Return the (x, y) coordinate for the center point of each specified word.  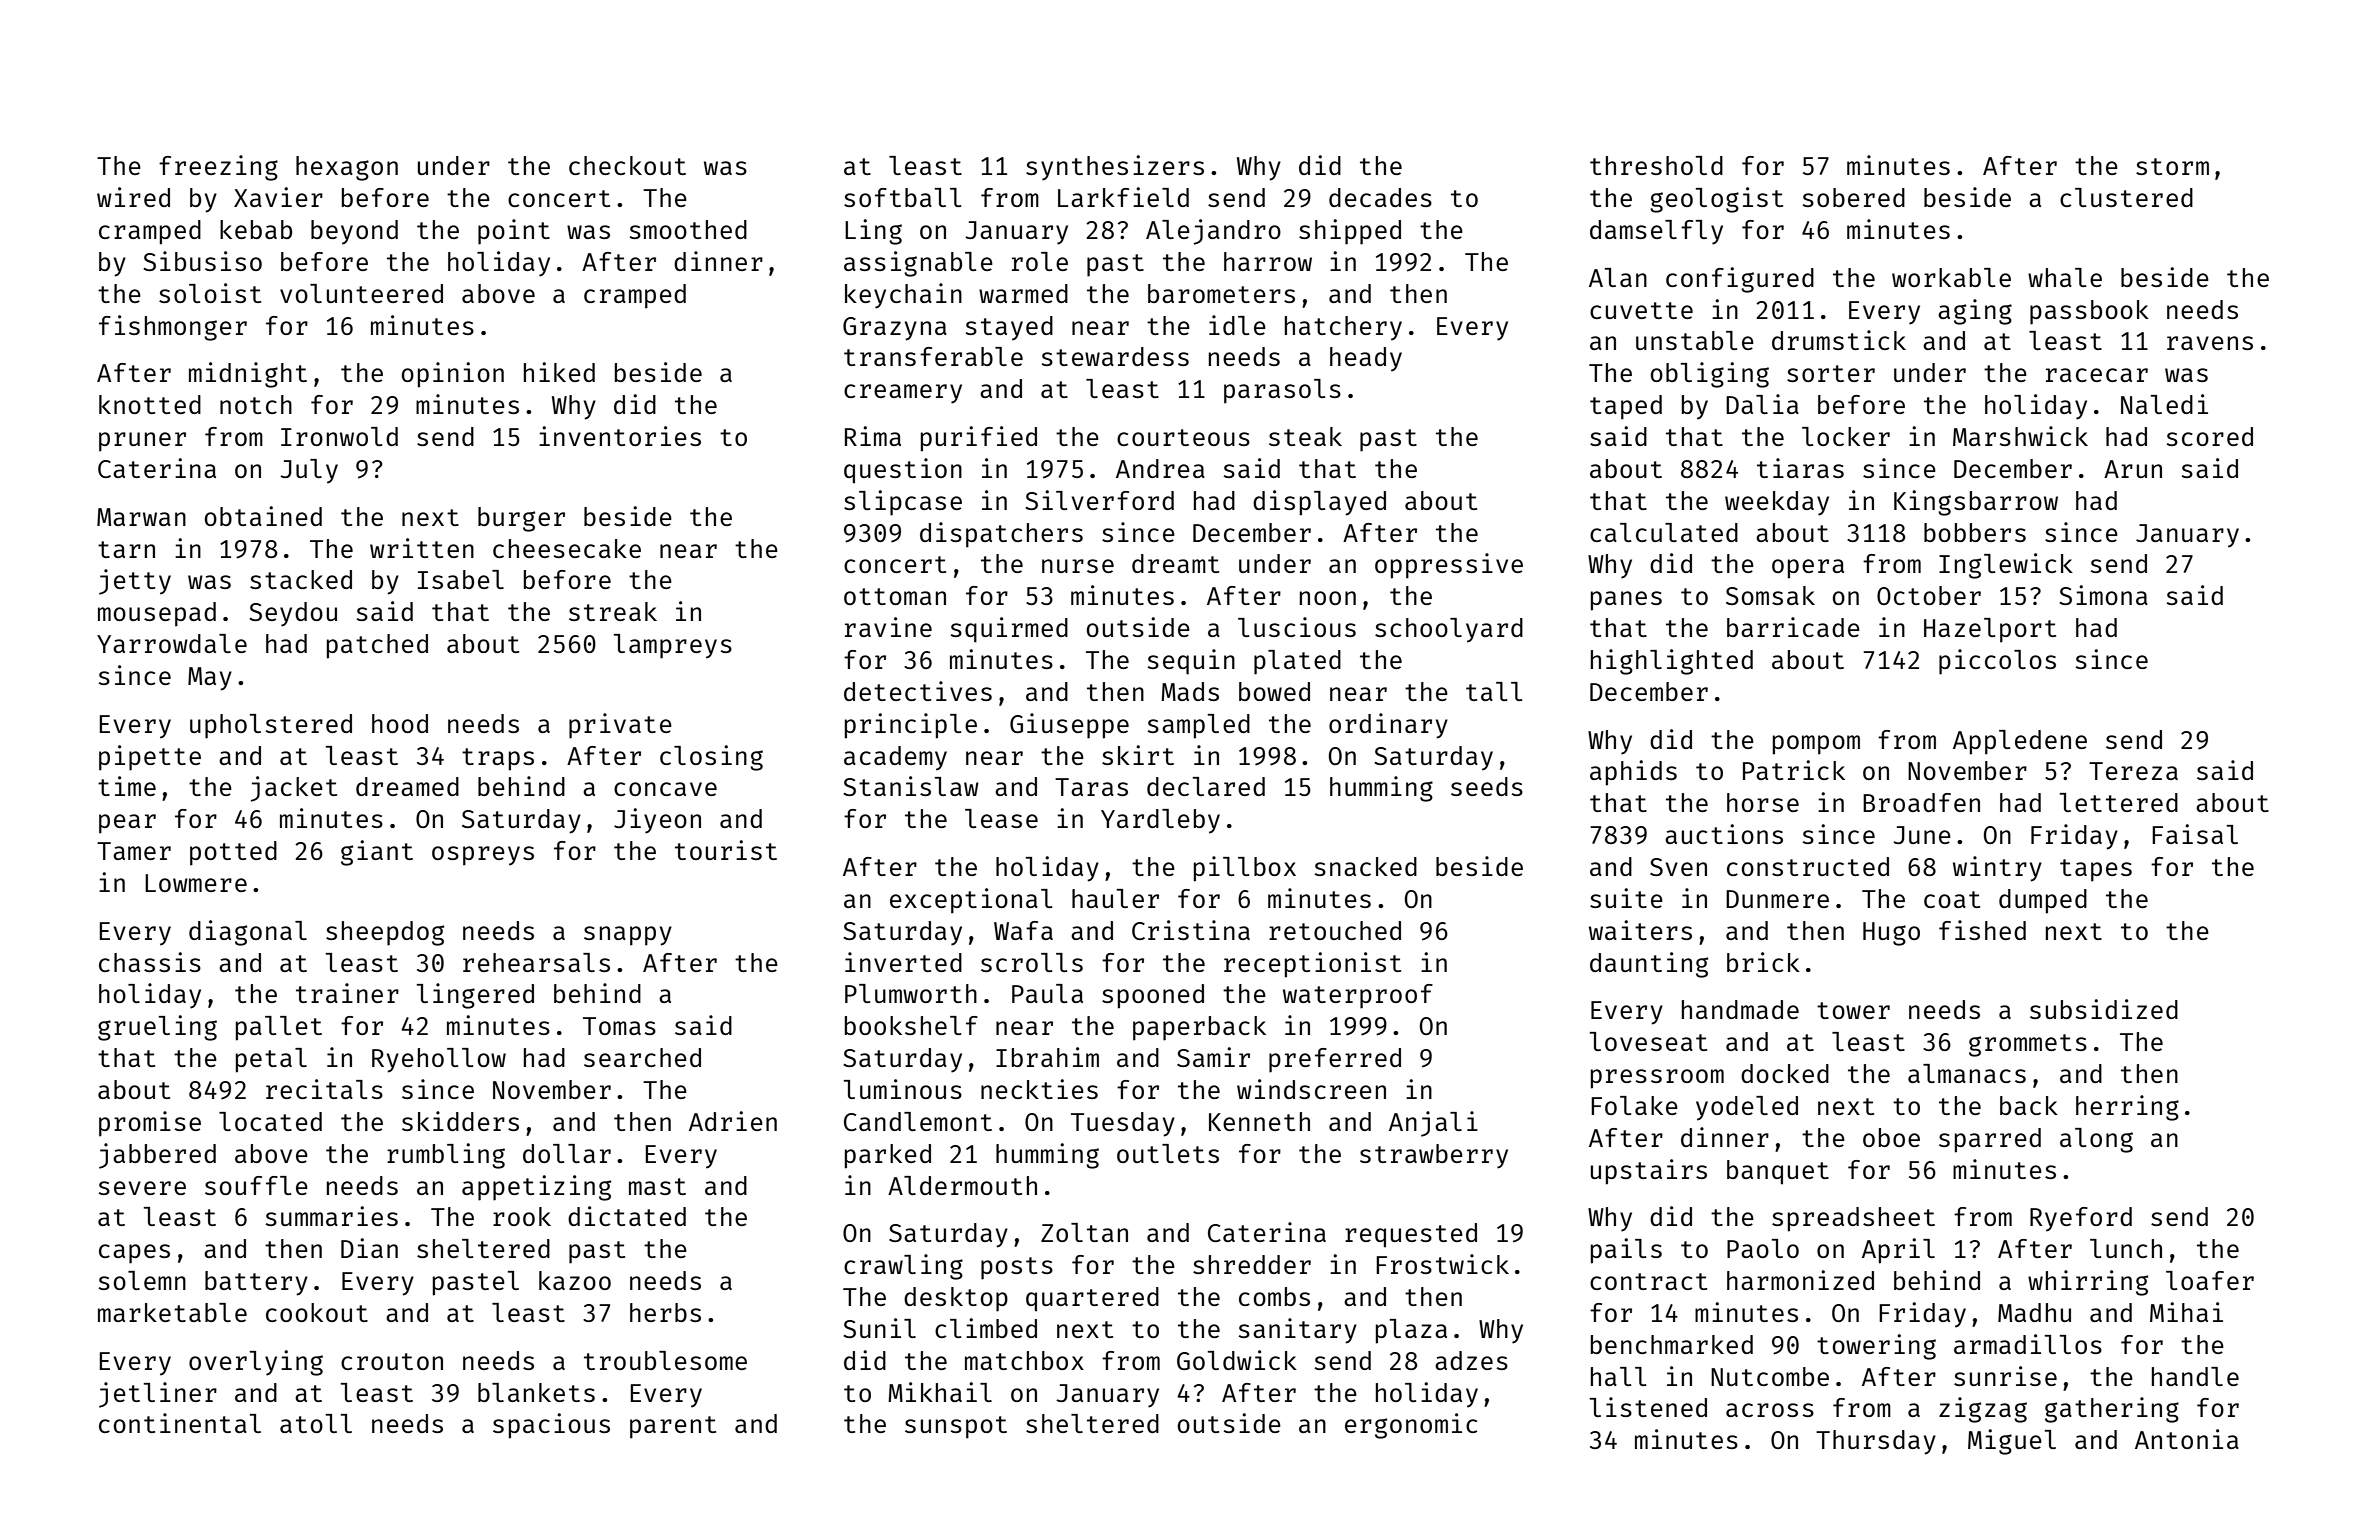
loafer (2210, 1280)
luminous (903, 1089)
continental (180, 1423)
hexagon (347, 168)
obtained (263, 516)
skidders (460, 1121)
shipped (1350, 232)
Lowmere (196, 883)
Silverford (1100, 500)
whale (2065, 277)
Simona (2104, 595)
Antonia (2187, 1439)
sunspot (956, 1427)
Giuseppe (1069, 726)
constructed (1808, 866)
